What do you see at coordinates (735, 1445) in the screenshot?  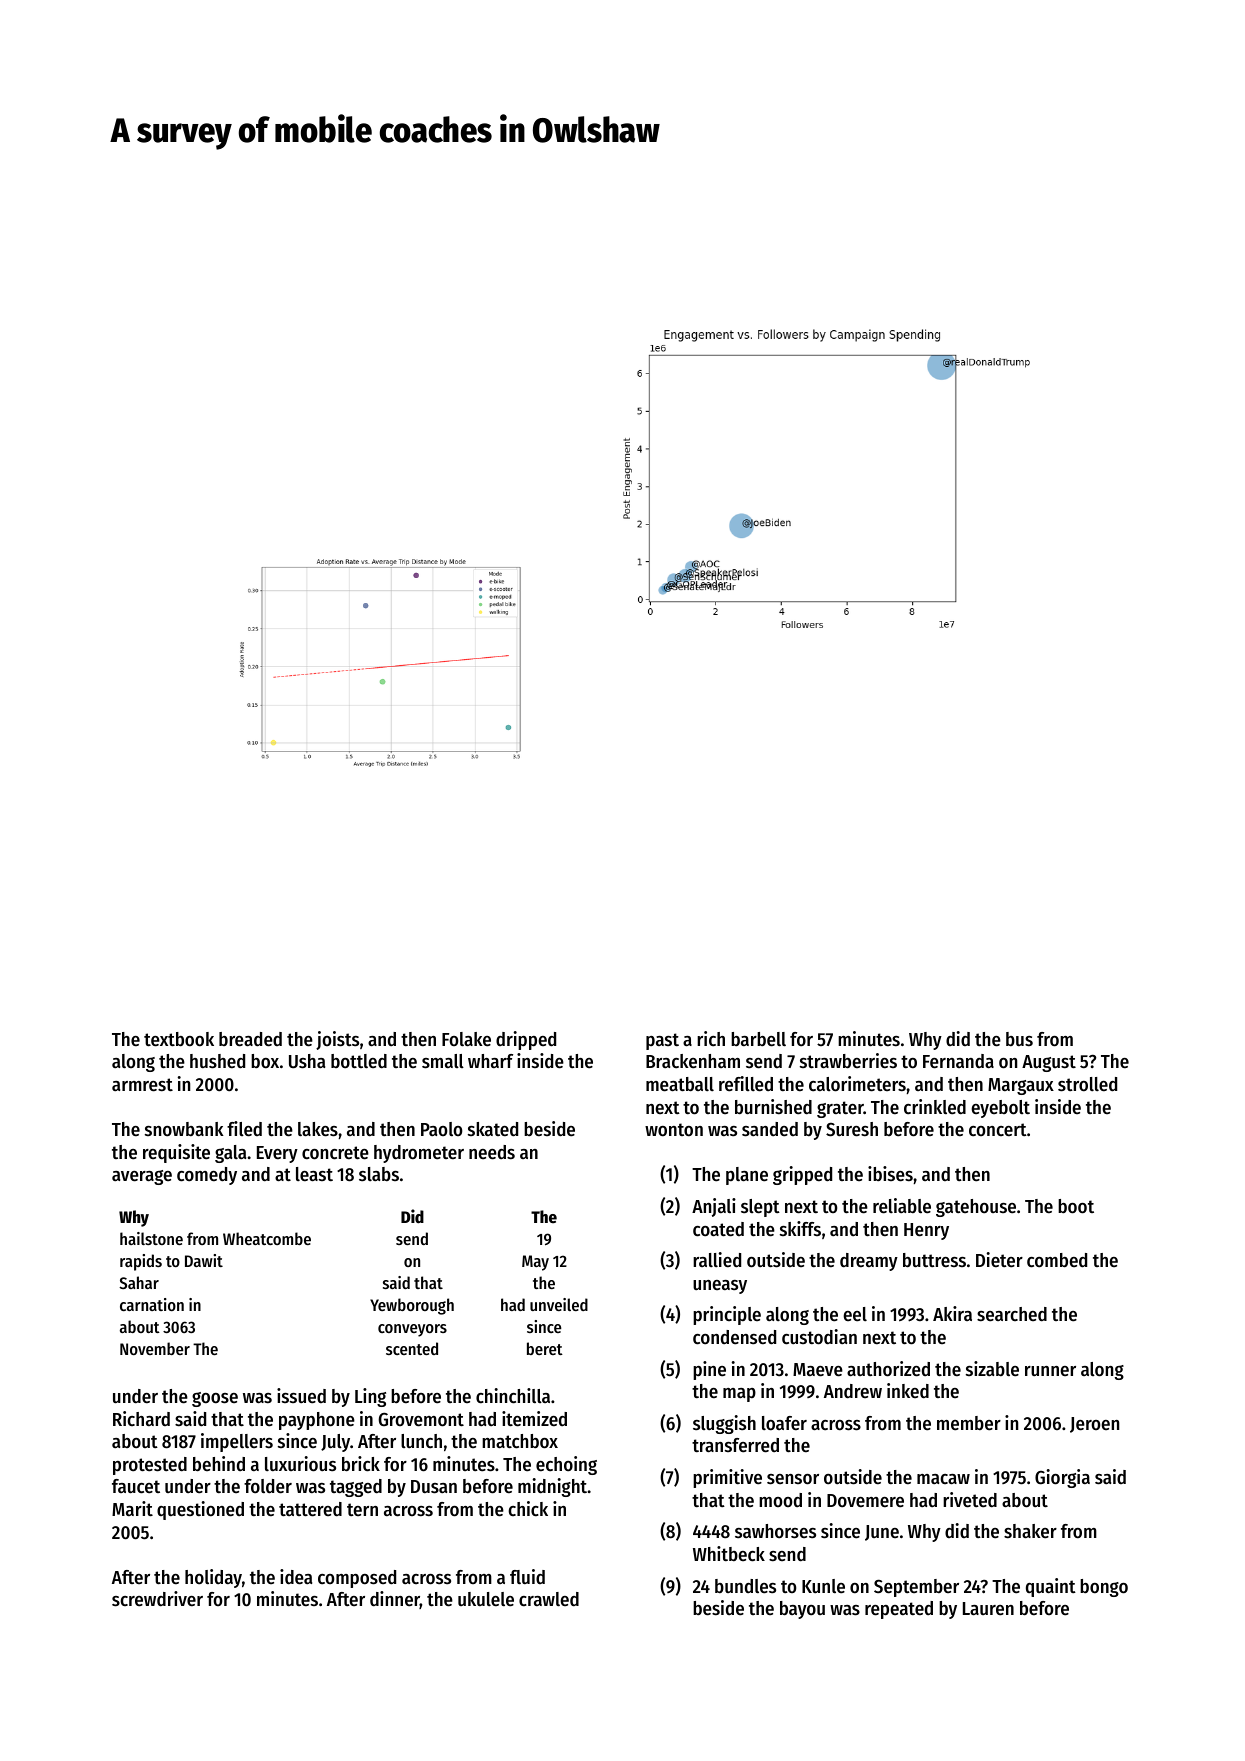 I see `transferred` at bounding box center [735, 1445].
